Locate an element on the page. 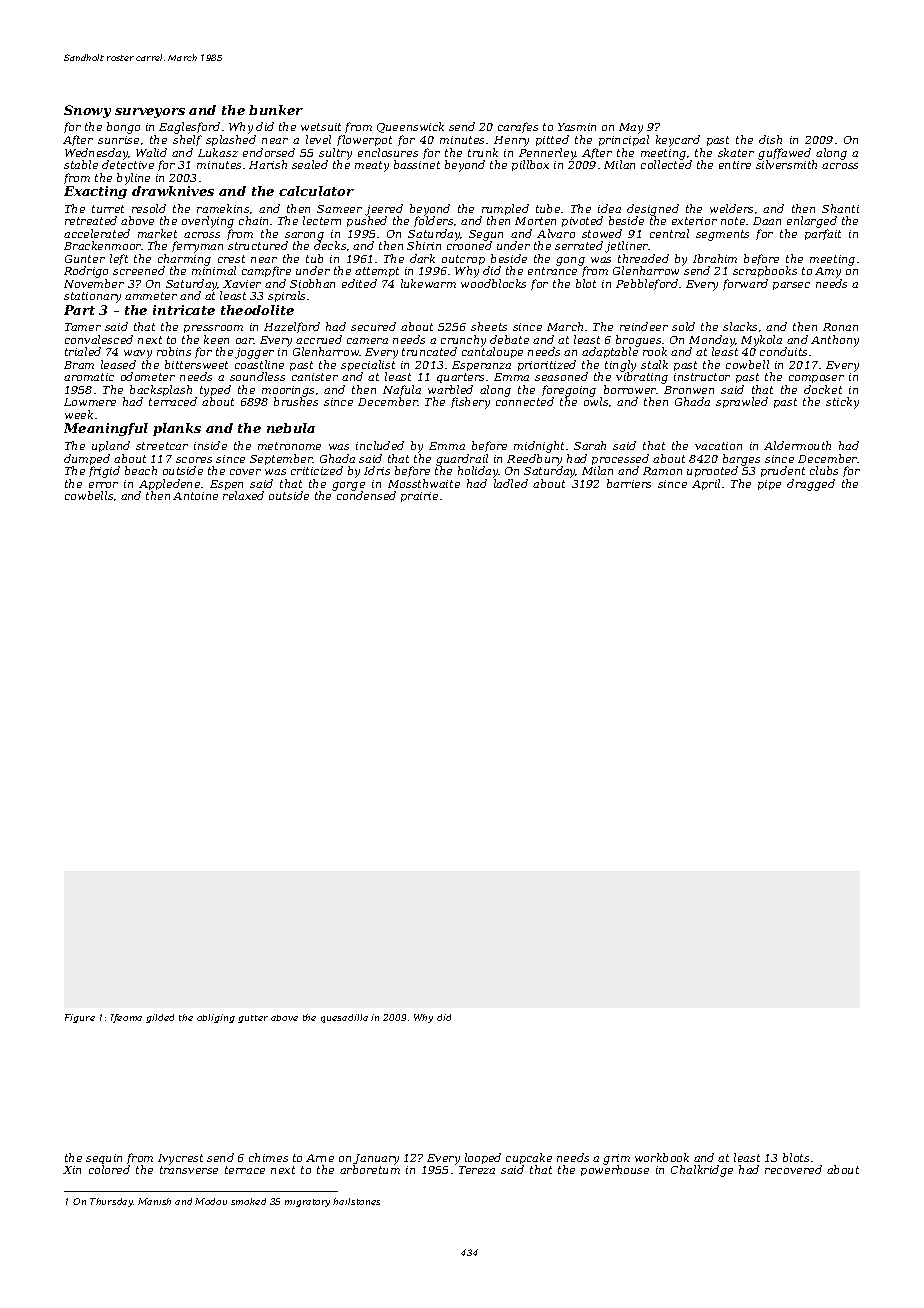 Image resolution: width=924 pixels, height=1308 pixels. Brackenmoor is located at coordinates (103, 245).
